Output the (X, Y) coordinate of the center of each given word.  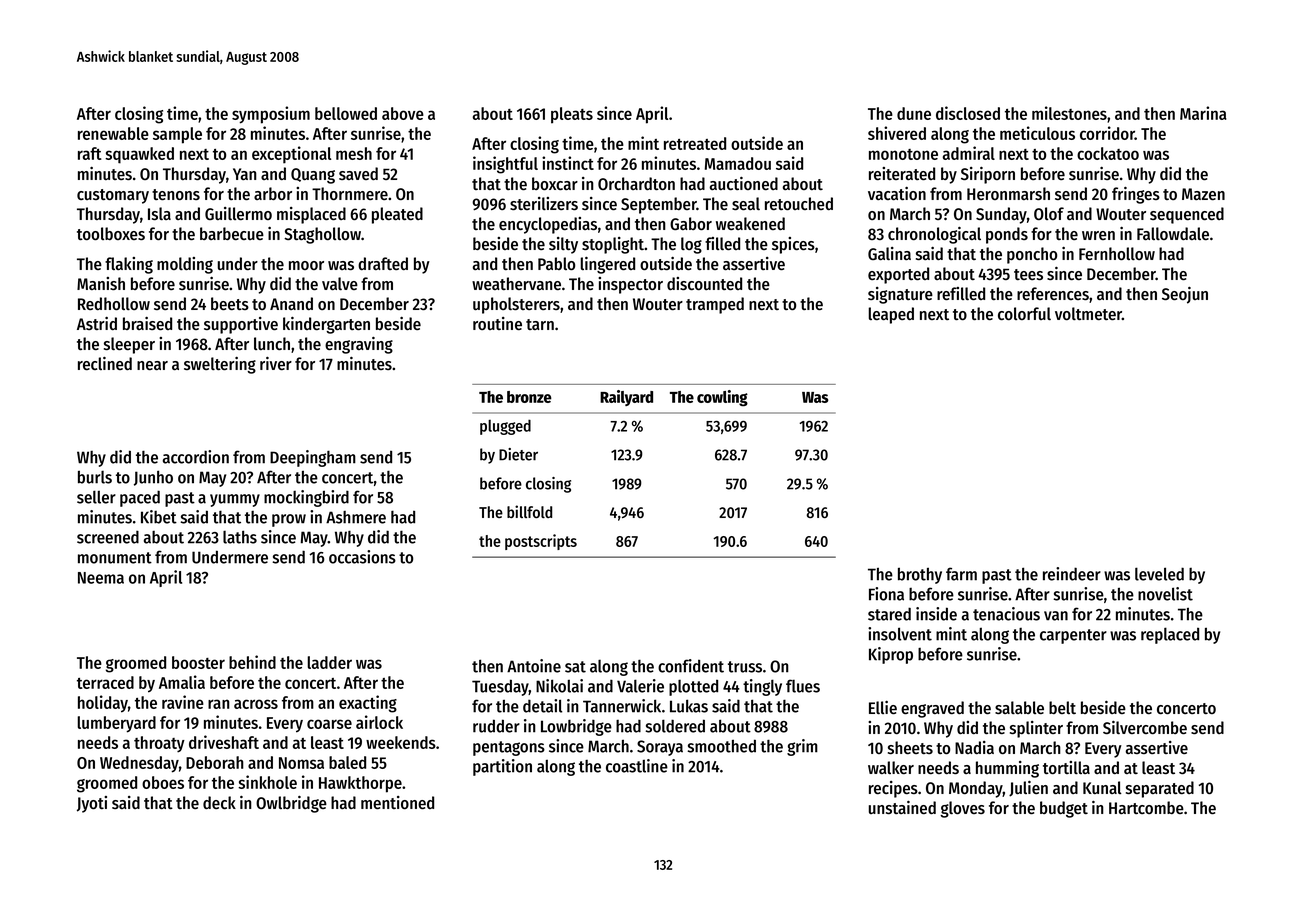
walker (891, 767)
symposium (271, 115)
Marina (1203, 113)
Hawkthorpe (360, 784)
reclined (105, 363)
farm (961, 574)
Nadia (974, 747)
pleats (572, 115)
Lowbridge (576, 727)
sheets (910, 747)
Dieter (518, 454)
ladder (329, 662)
